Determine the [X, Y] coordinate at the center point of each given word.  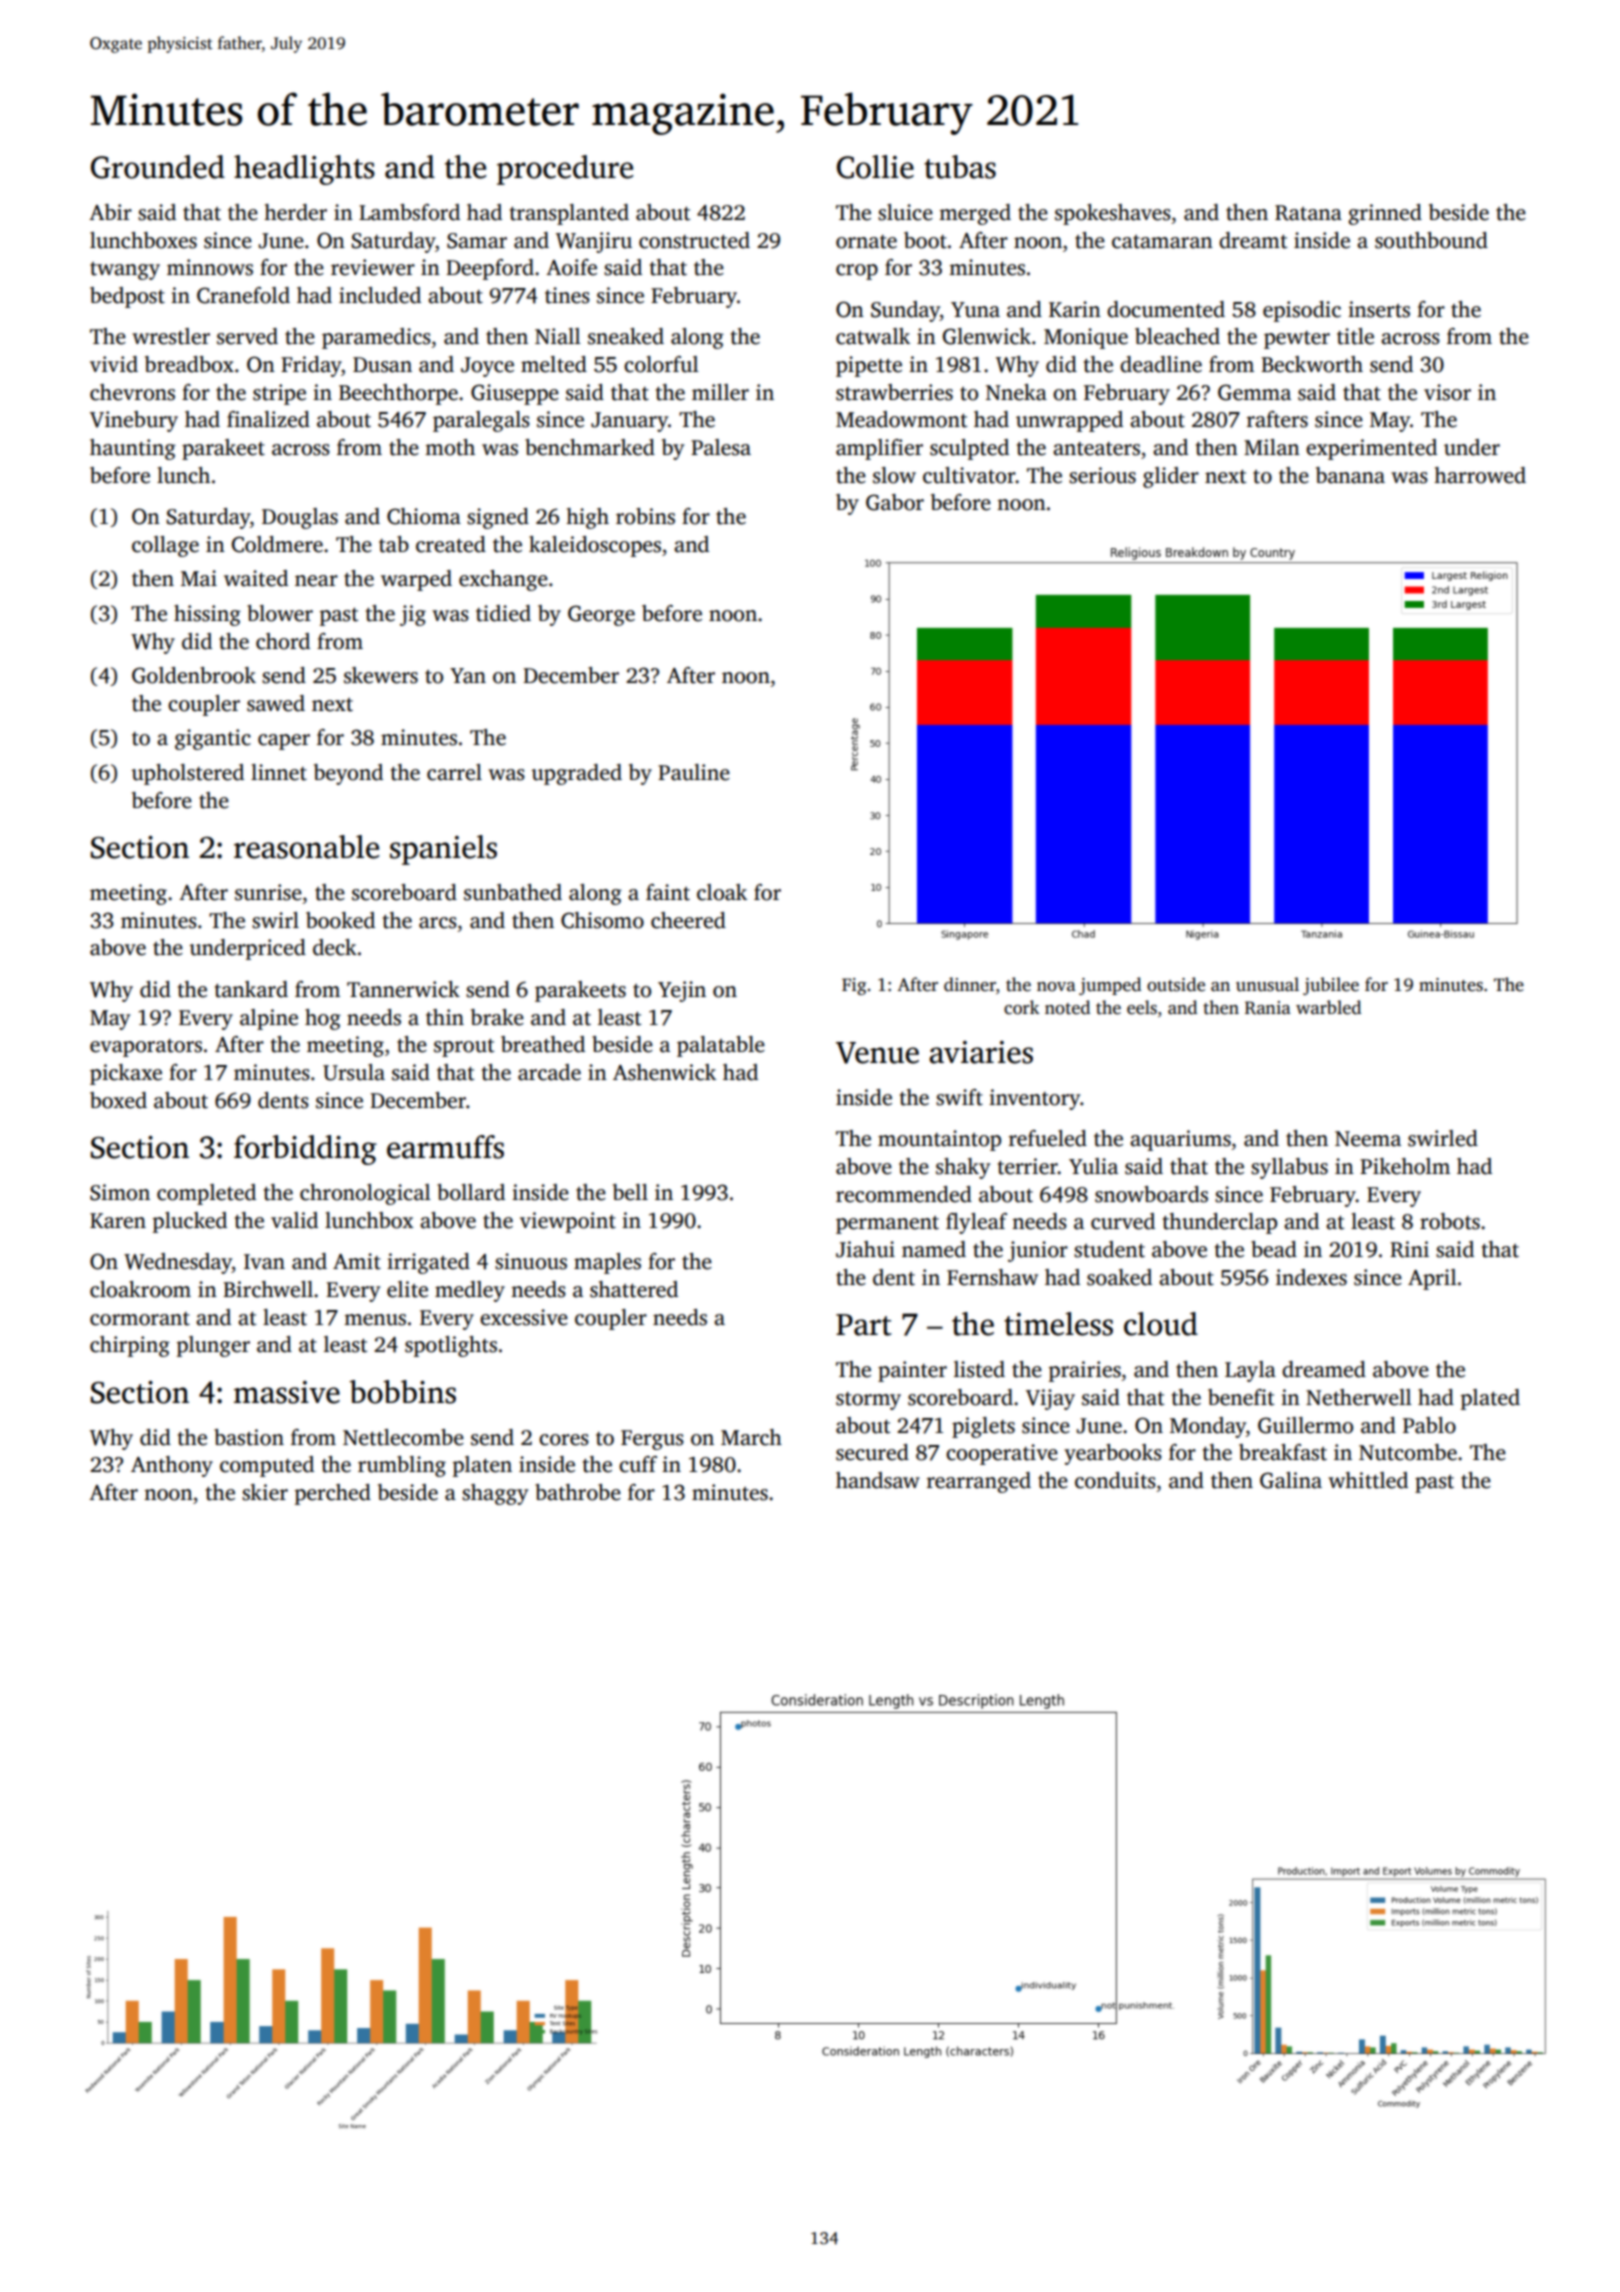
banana [1350, 475]
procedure [565, 170]
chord [283, 641]
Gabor [895, 502]
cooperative [1002, 1454]
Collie [875, 167]
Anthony [172, 1466]
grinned [1385, 214]
